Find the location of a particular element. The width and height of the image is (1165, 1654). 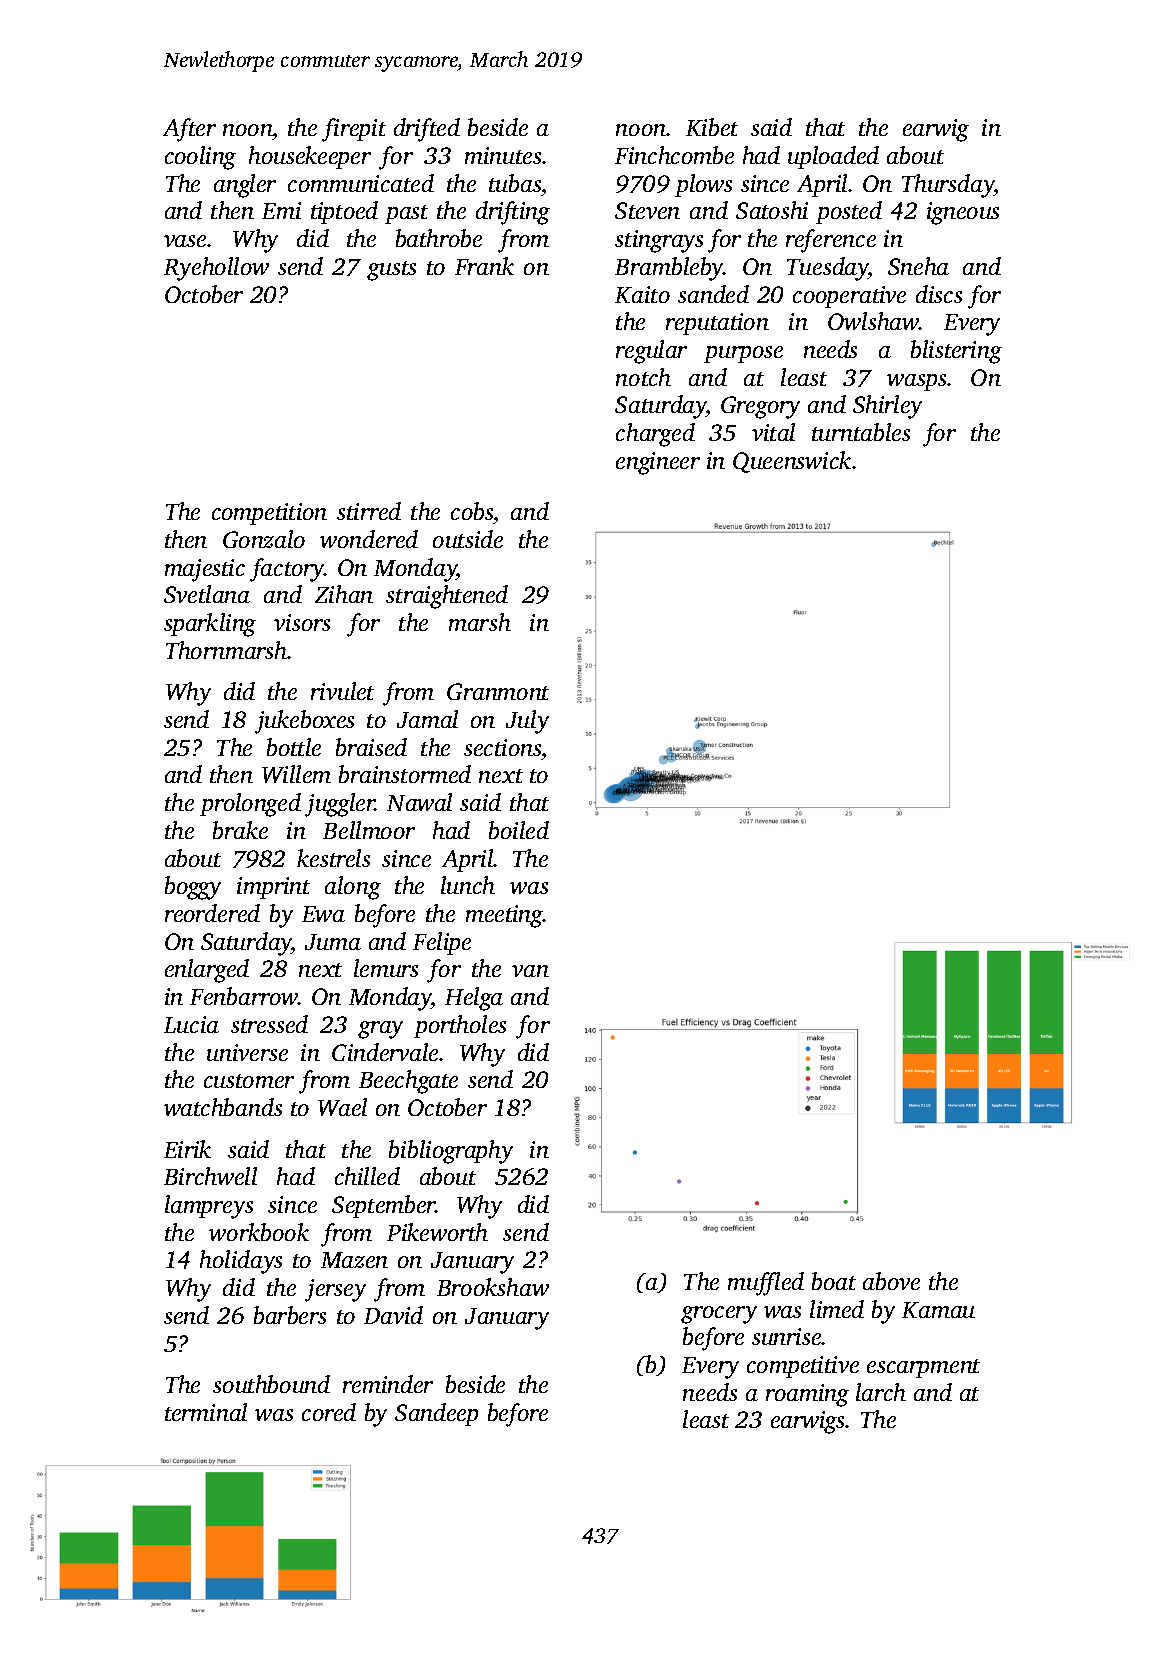

Eirik is located at coordinates (187, 1149).
